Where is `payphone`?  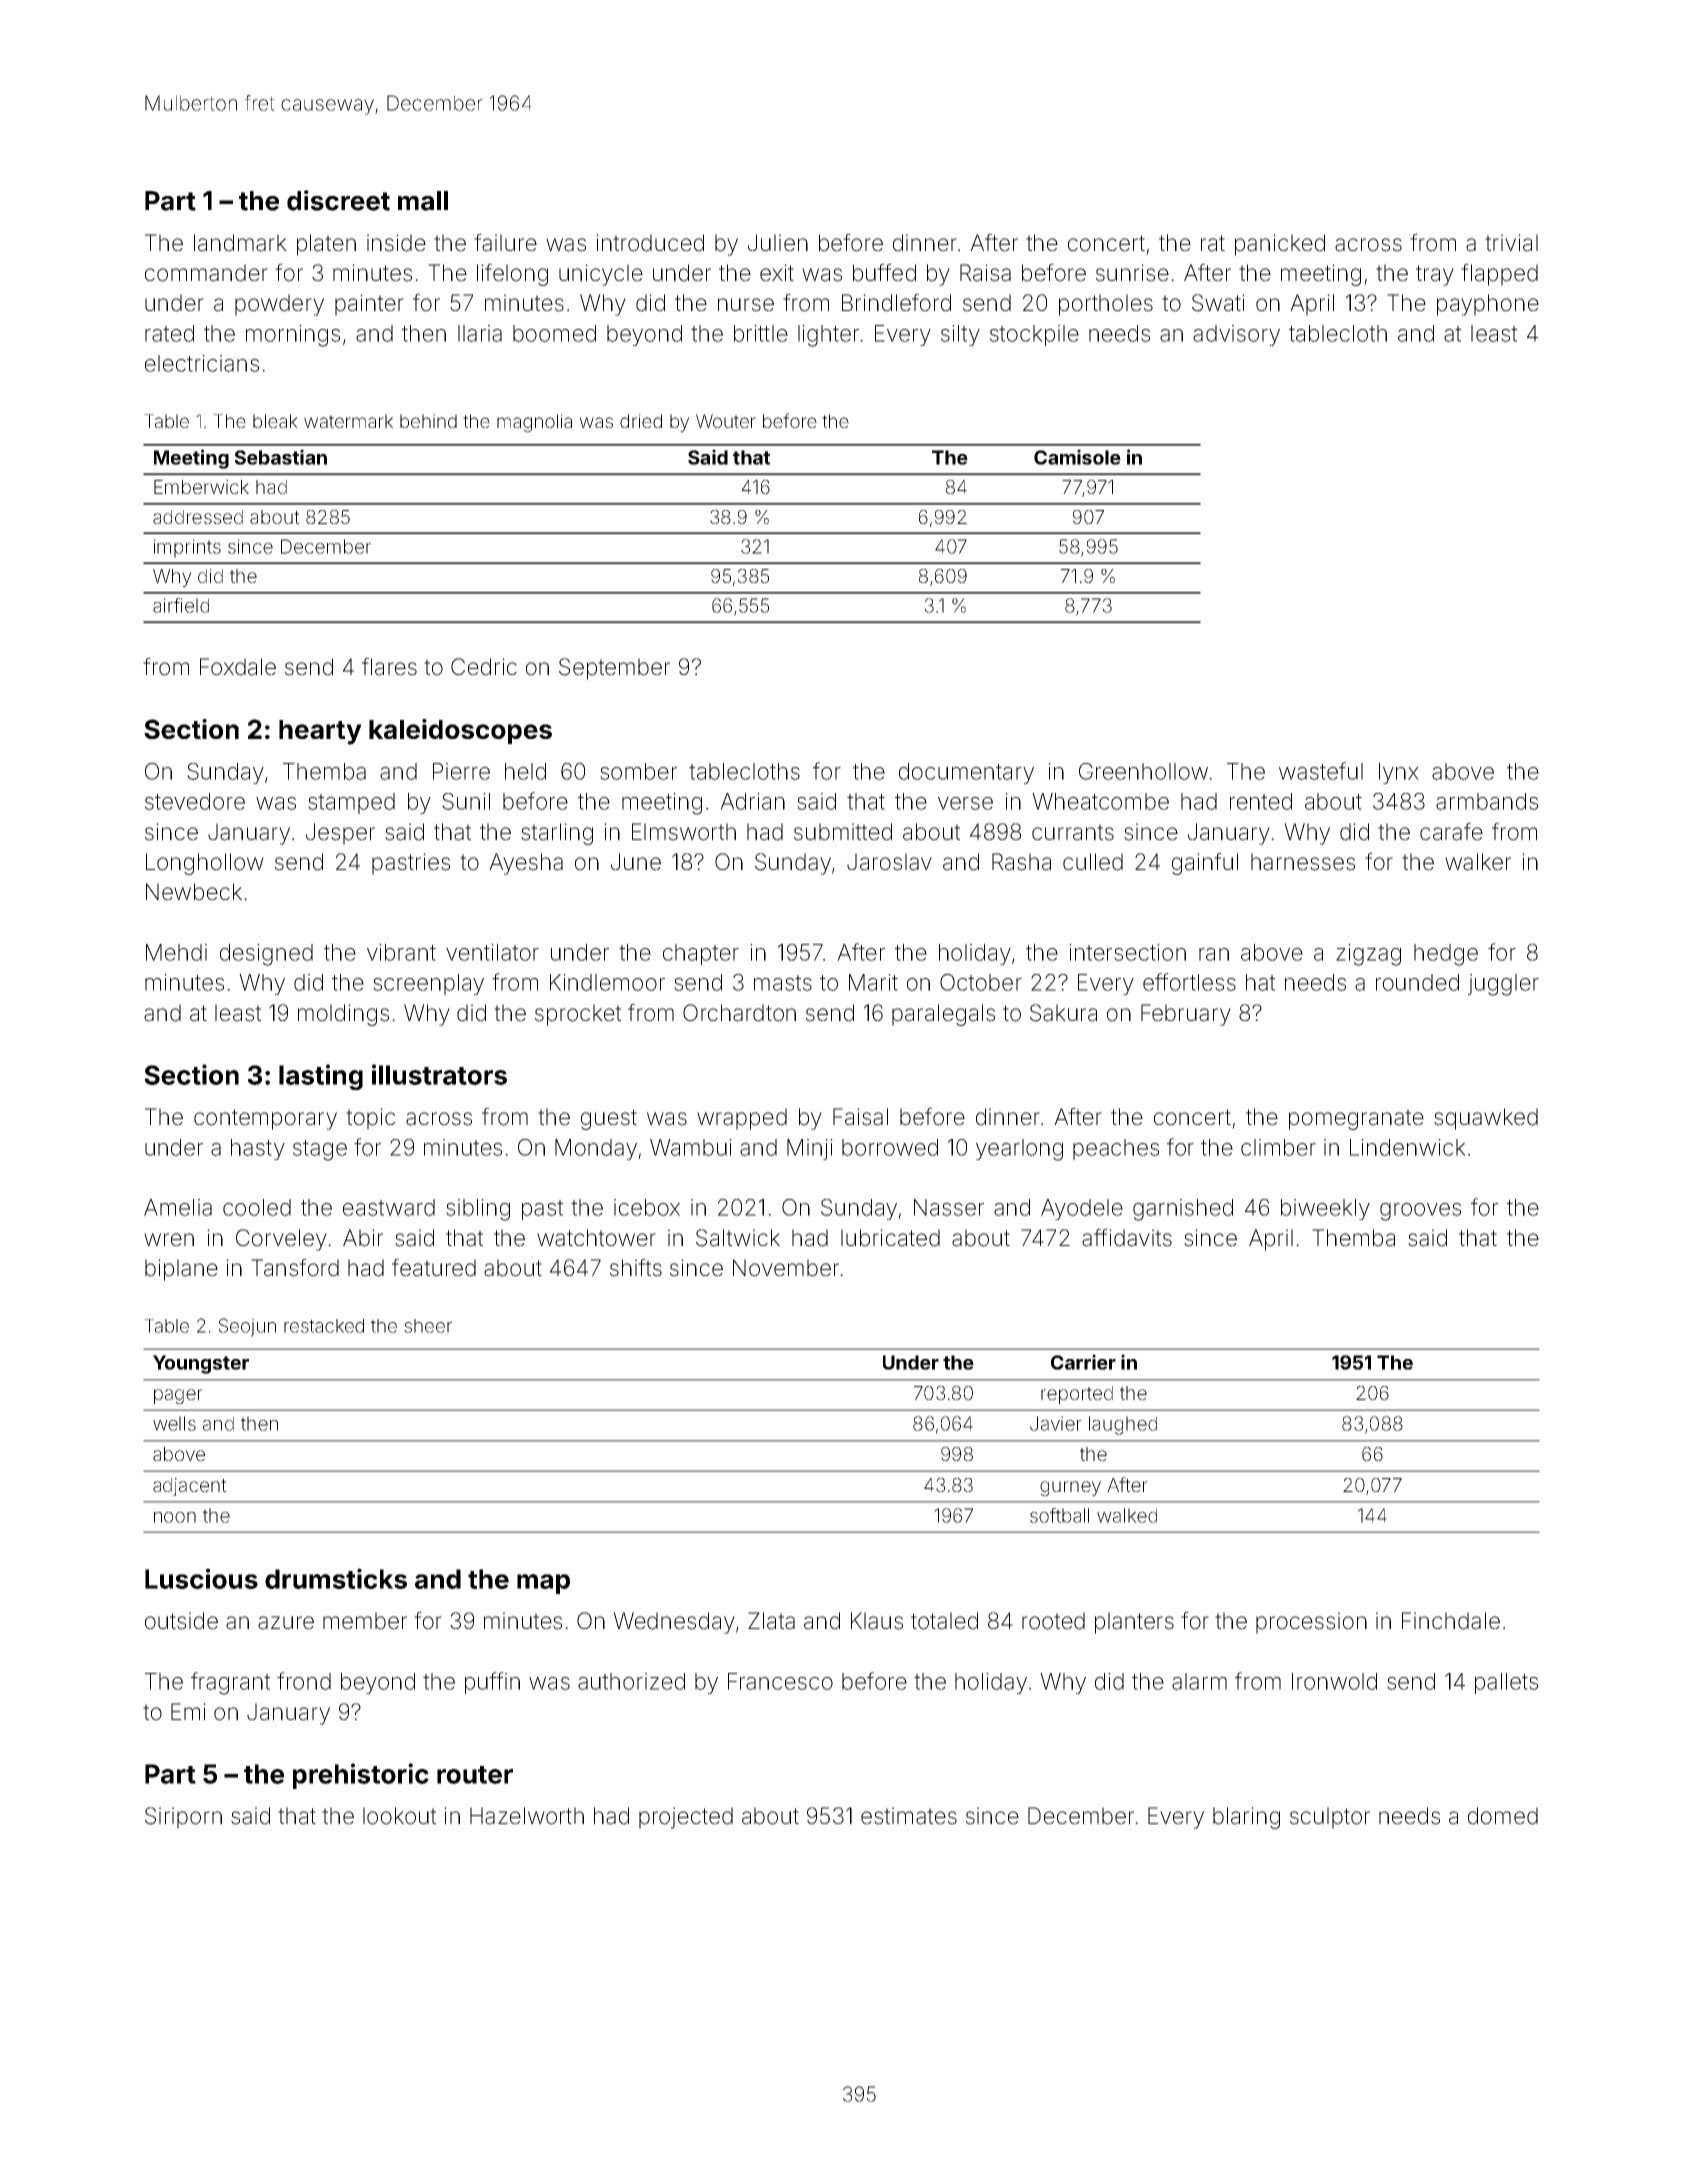 payphone is located at coordinates (1488, 305).
